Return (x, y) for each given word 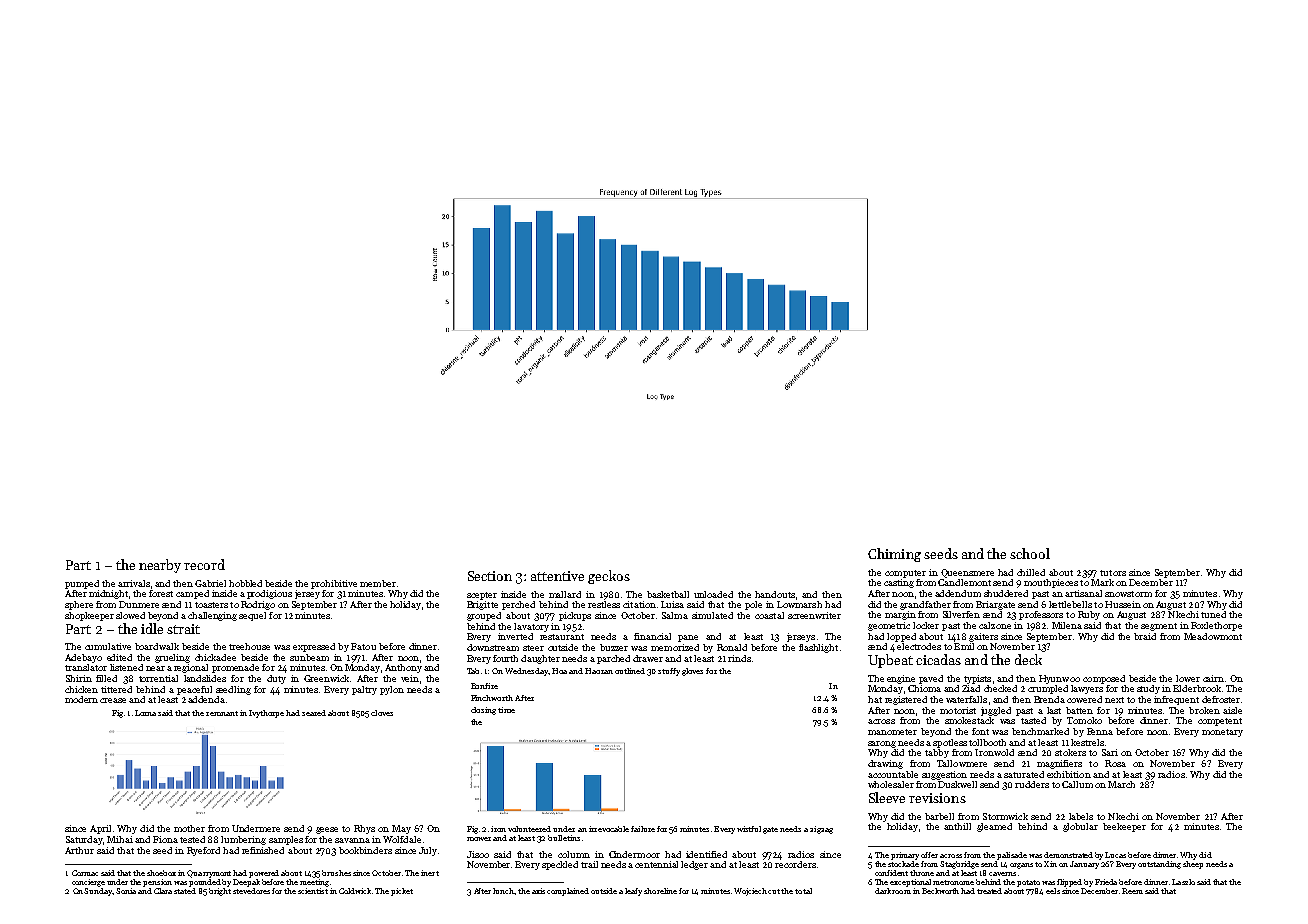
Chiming (894, 555)
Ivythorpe (266, 714)
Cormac (85, 873)
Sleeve (887, 797)
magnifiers (1059, 764)
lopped (901, 637)
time (506, 710)
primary (905, 856)
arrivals (134, 583)
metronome (953, 882)
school (1030, 553)
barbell (939, 816)
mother (189, 828)
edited (119, 657)
